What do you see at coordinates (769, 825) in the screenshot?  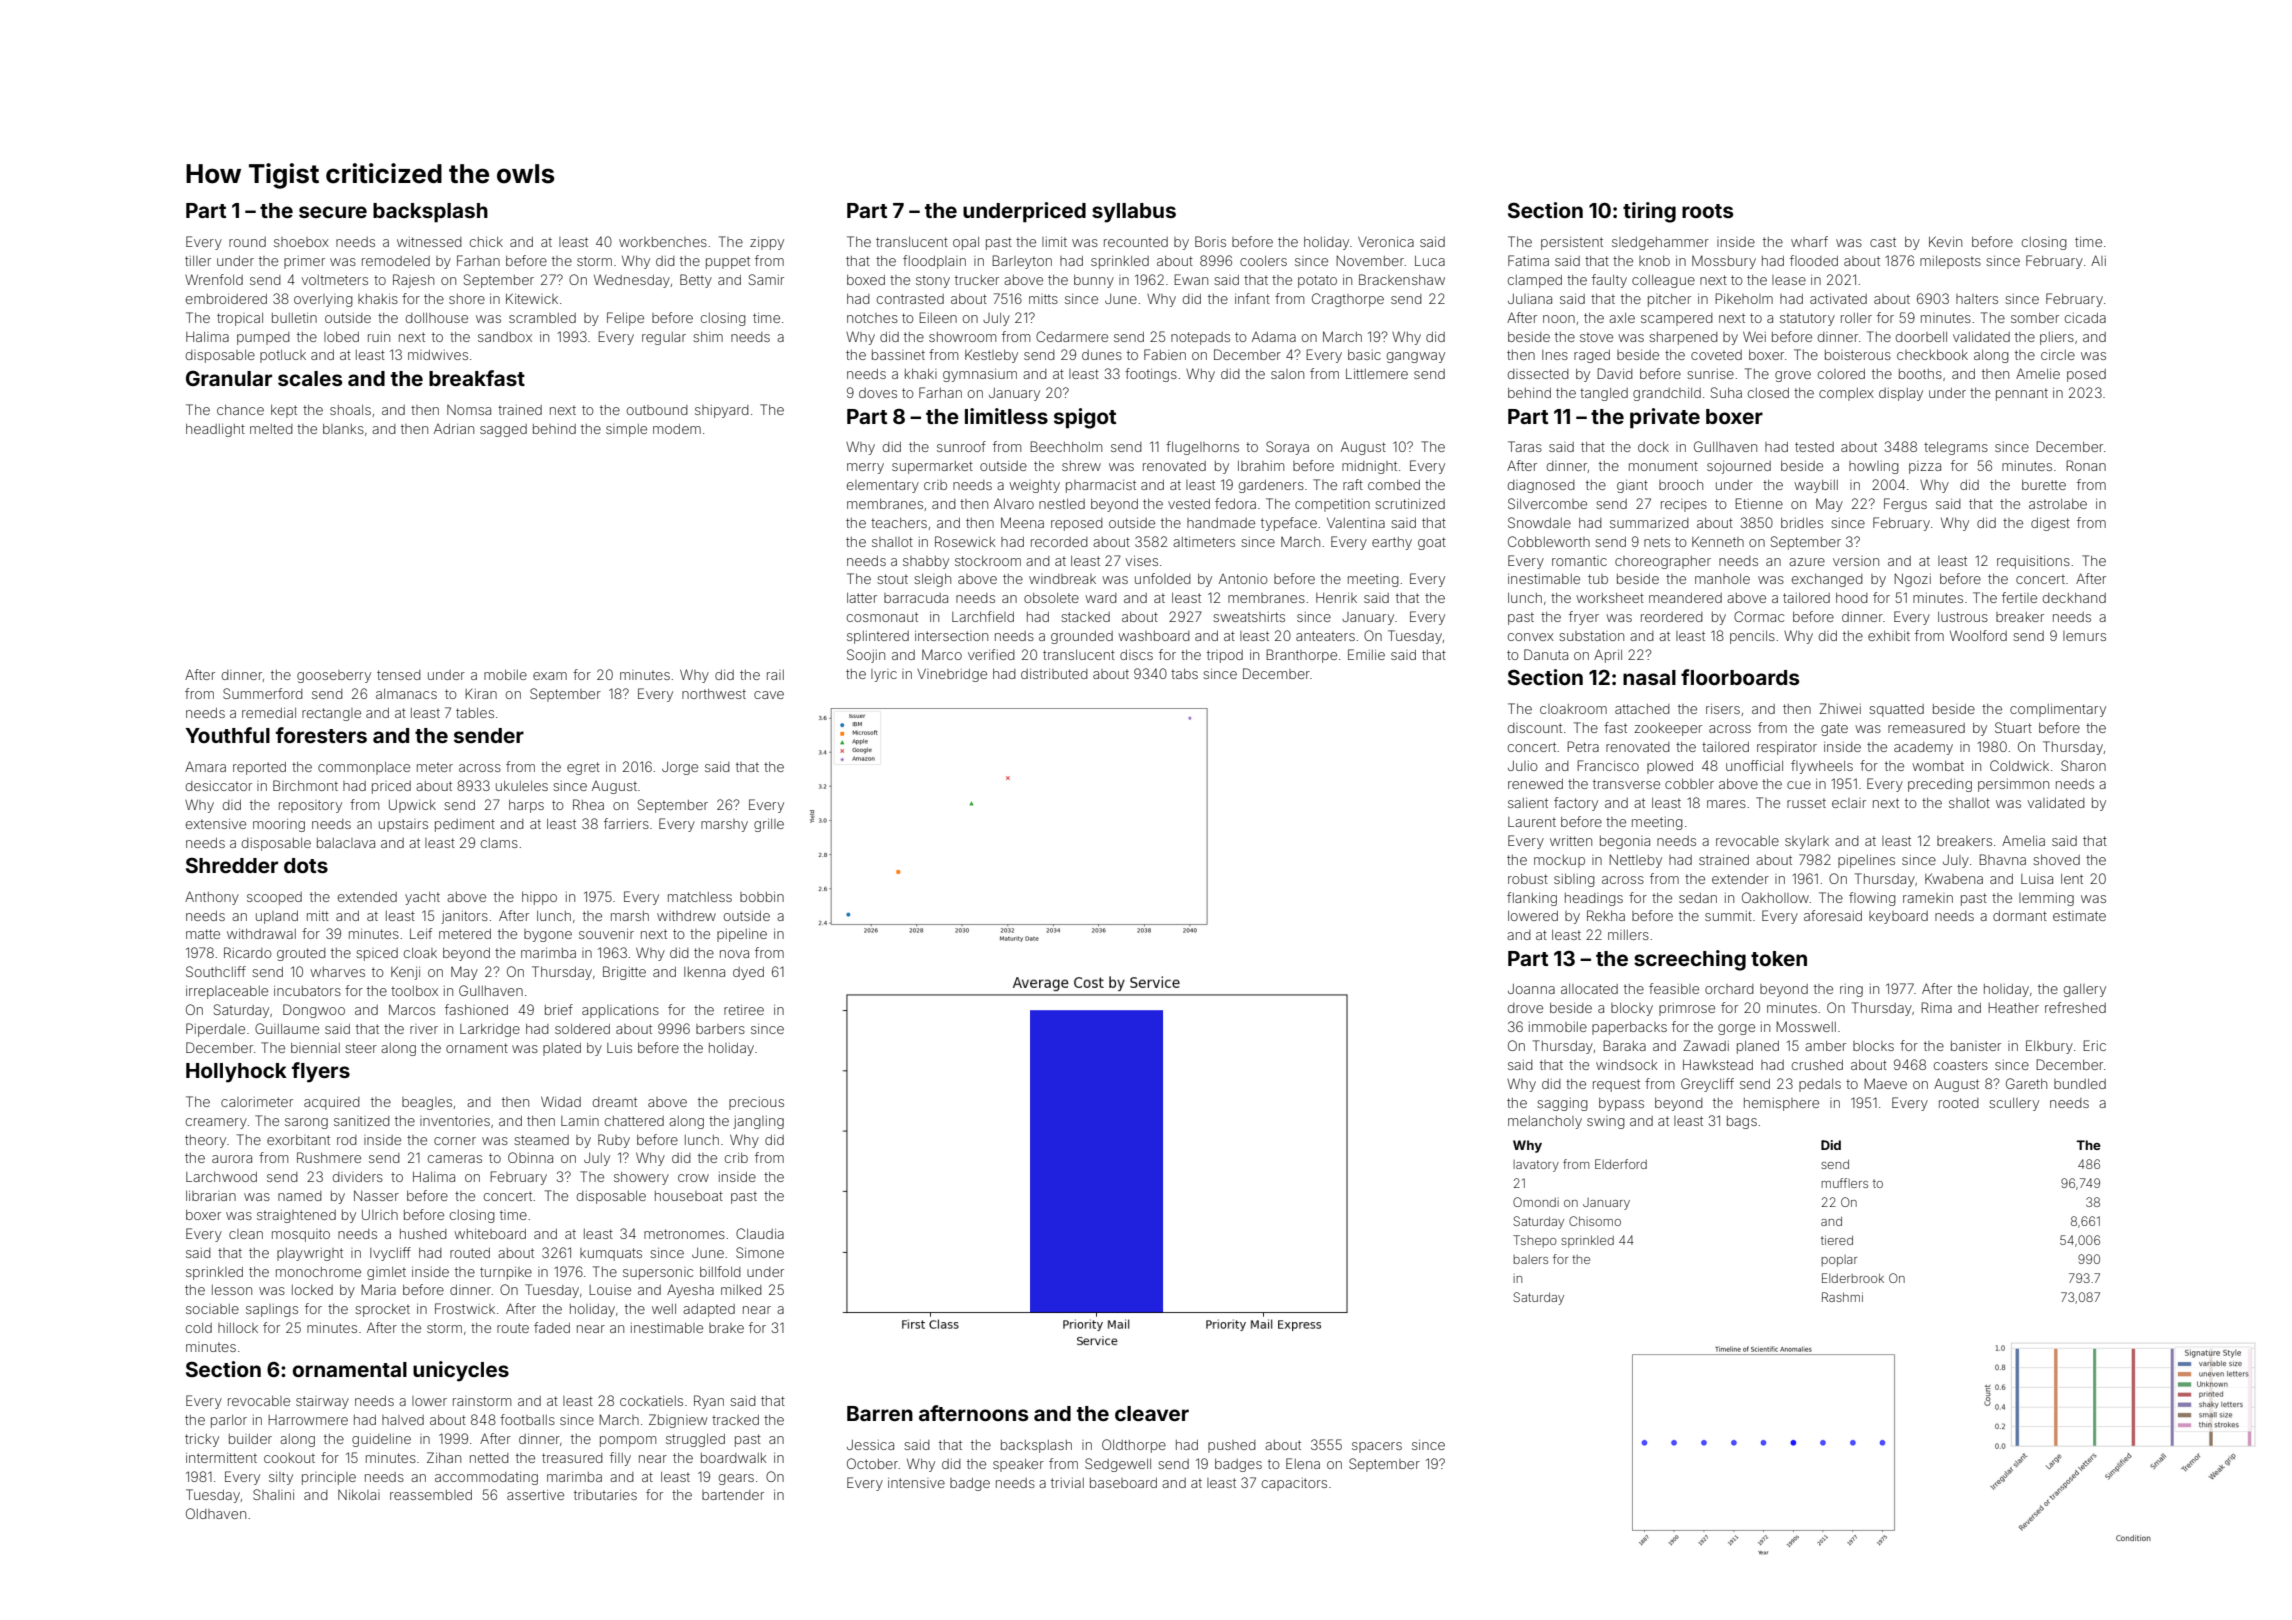 I see `grille` at bounding box center [769, 825].
